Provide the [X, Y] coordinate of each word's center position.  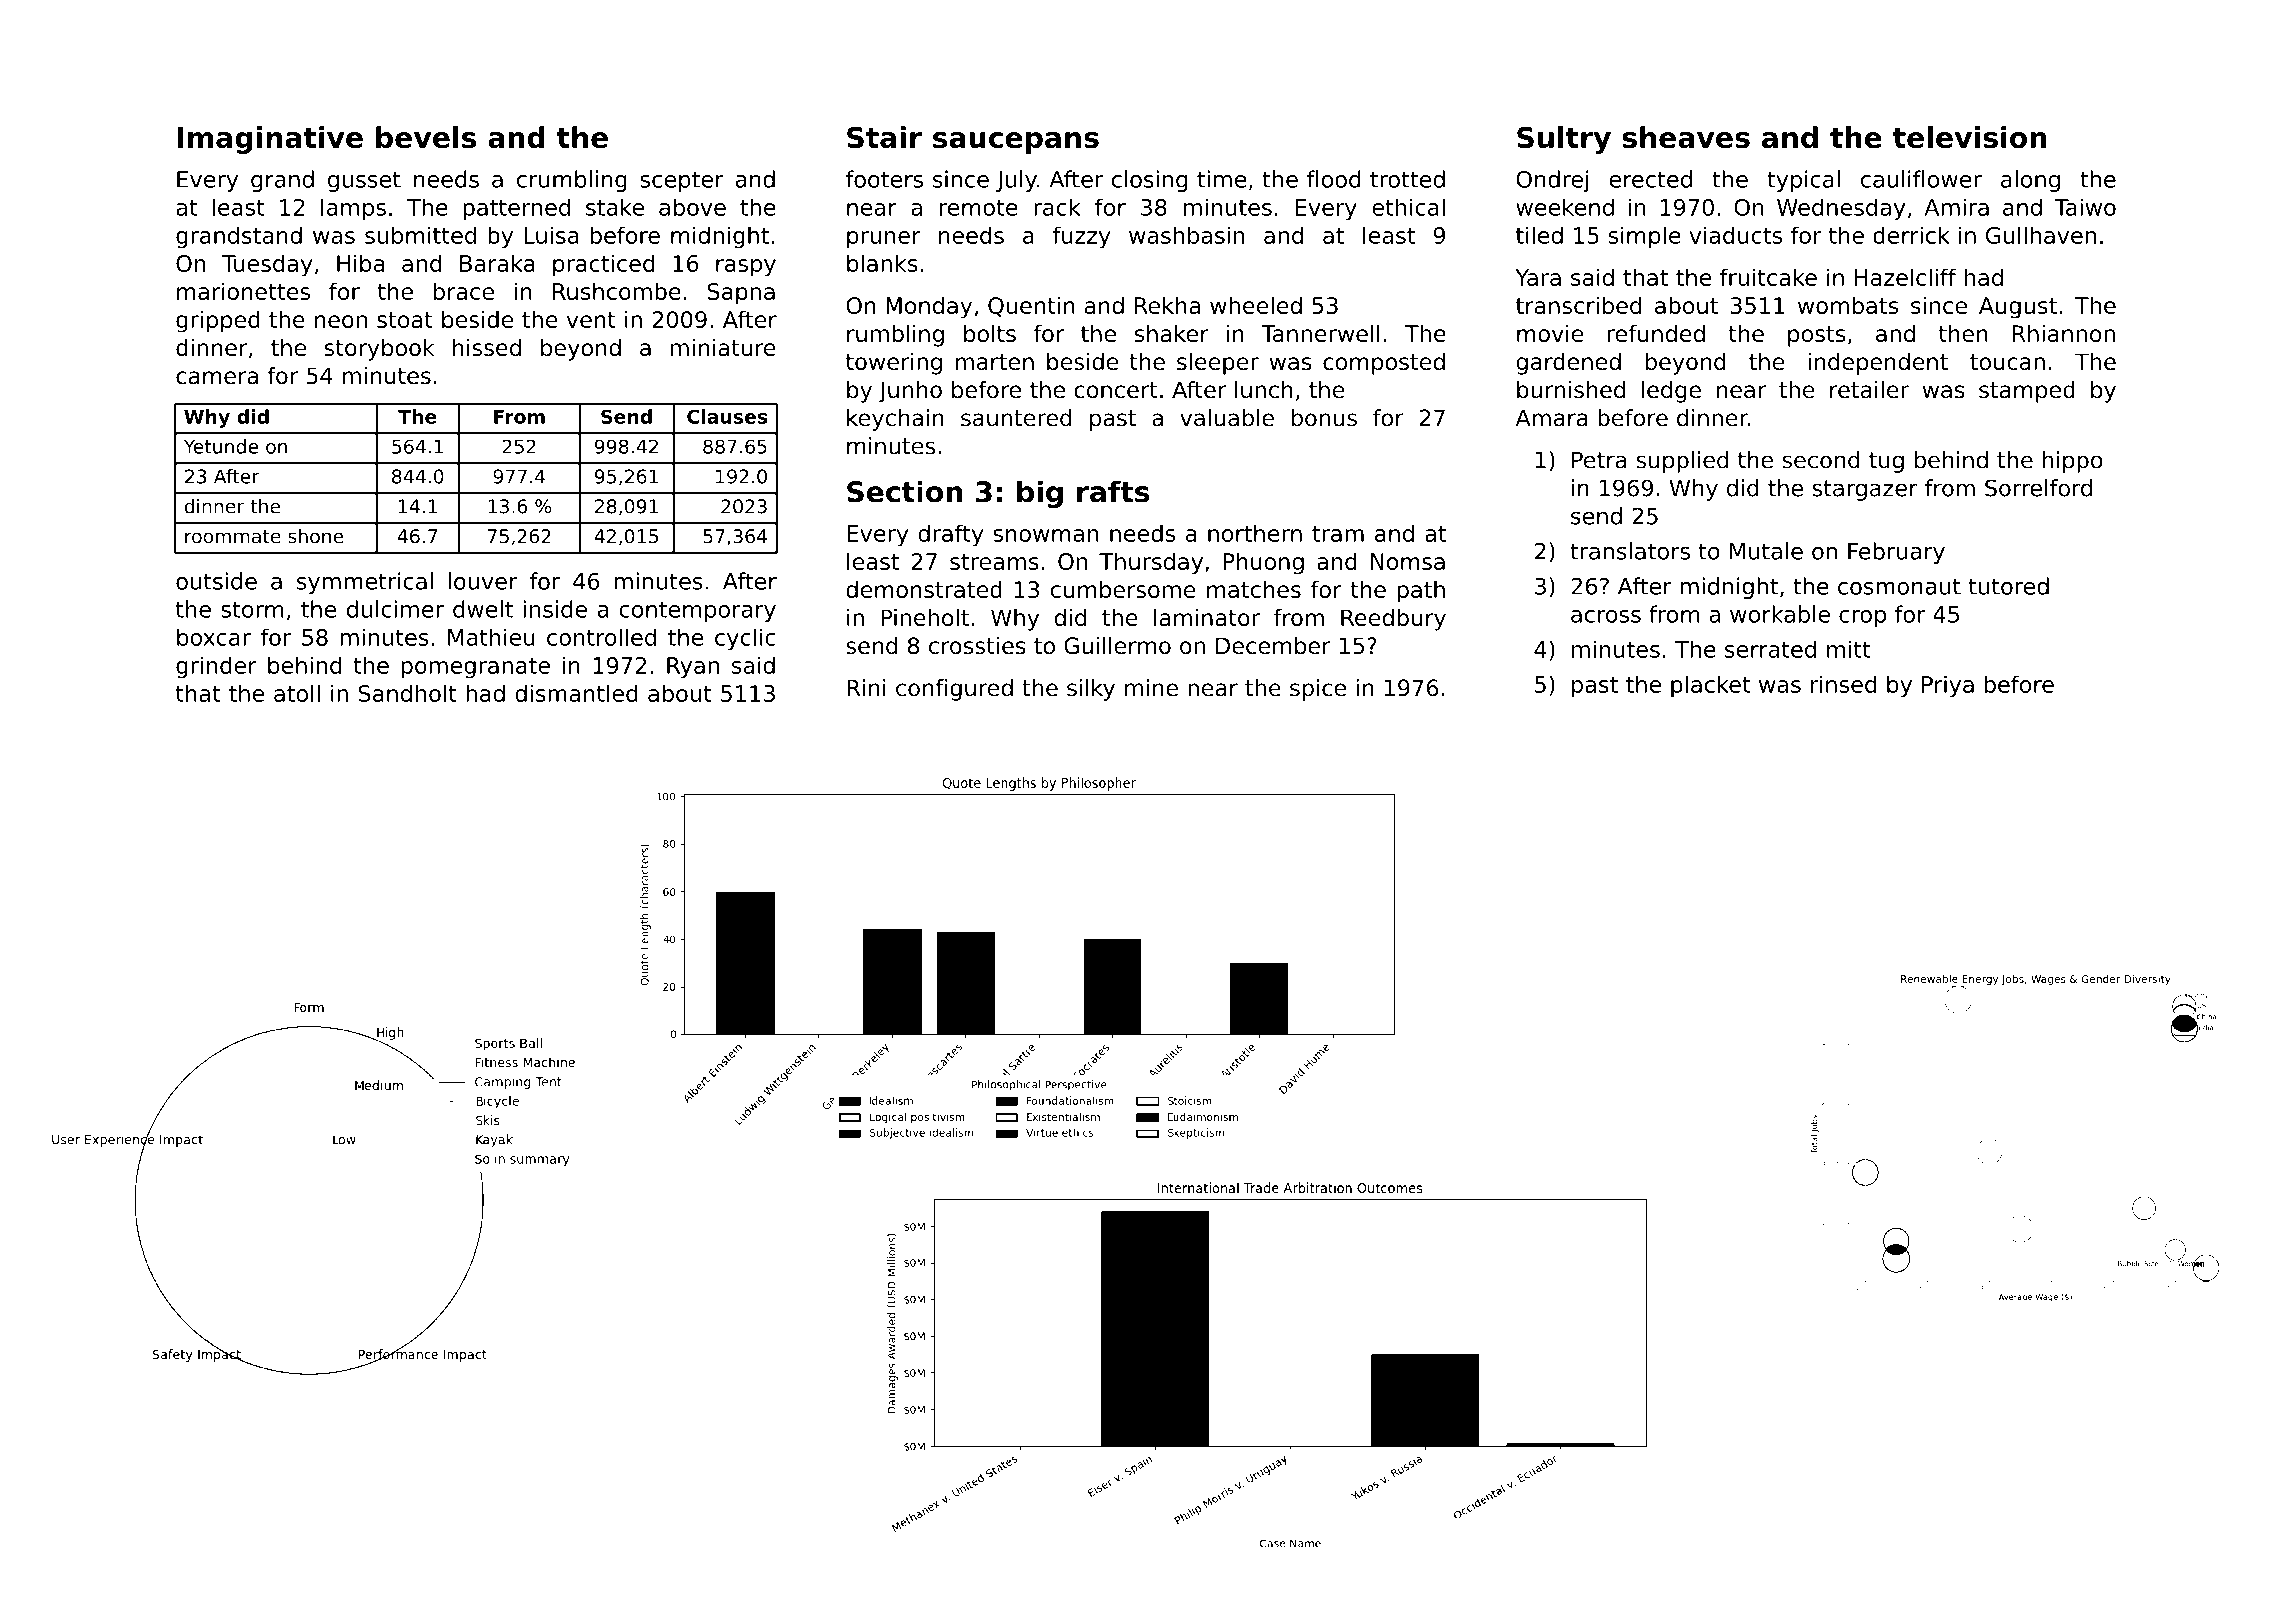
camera [217, 378]
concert [1116, 390]
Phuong [1263, 563]
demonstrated [924, 589]
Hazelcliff [1905, 277]
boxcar [214, 637]
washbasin [1186, 235]
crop [1862, 618]
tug [1886, 462]
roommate [233, 537]
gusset [364, 181]
